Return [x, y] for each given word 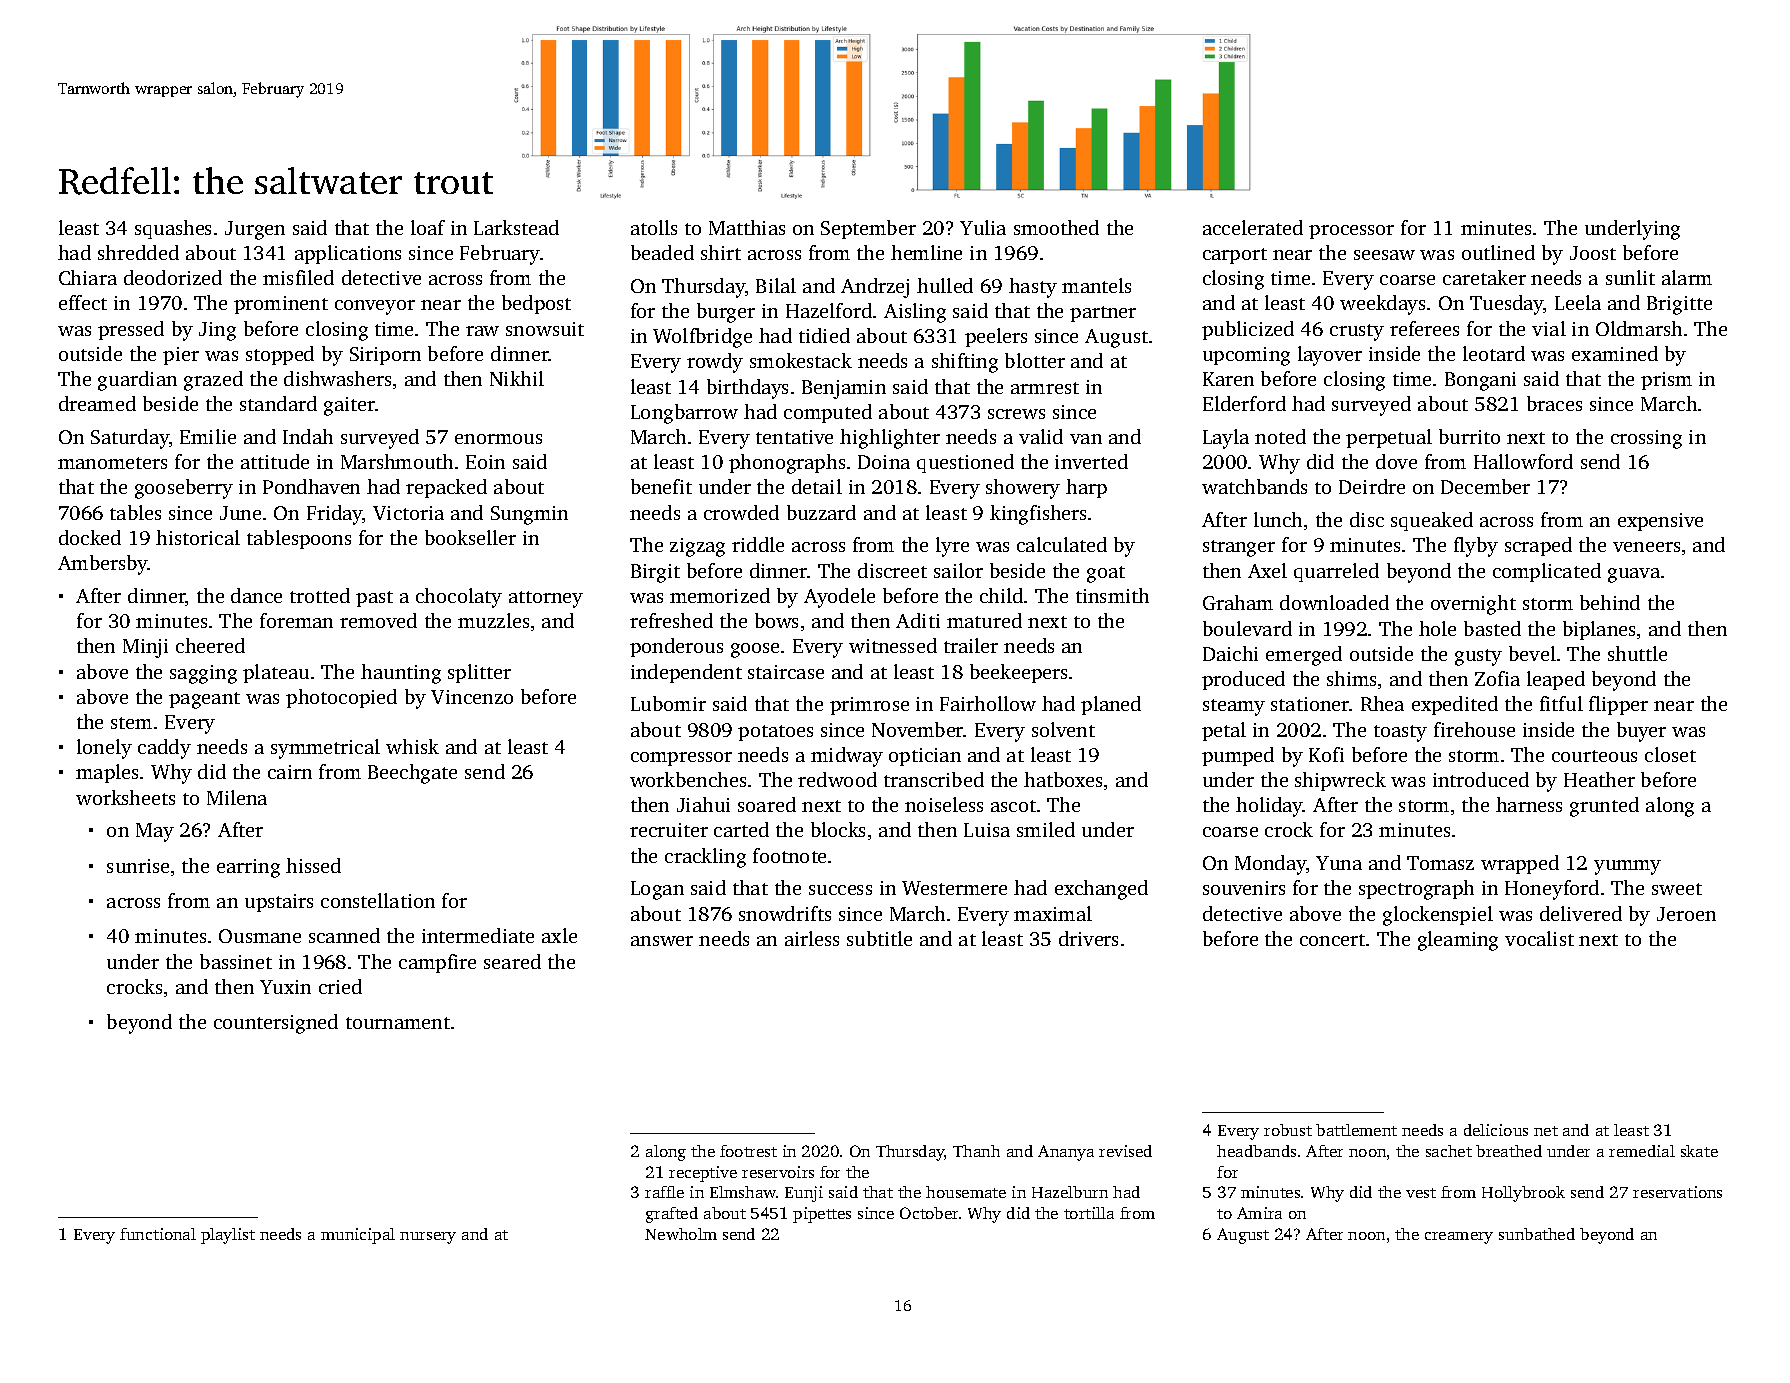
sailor [958, 570]
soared [767, 804]
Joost [1593, 253]
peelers [996, 337]
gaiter [350, 406]
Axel [1267, 570]
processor [1351, 232]
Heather [1599, 779]
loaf [428, 227]
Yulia [983, 227]
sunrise [138, 866]
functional [158, 1234]
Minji [145, 648]
